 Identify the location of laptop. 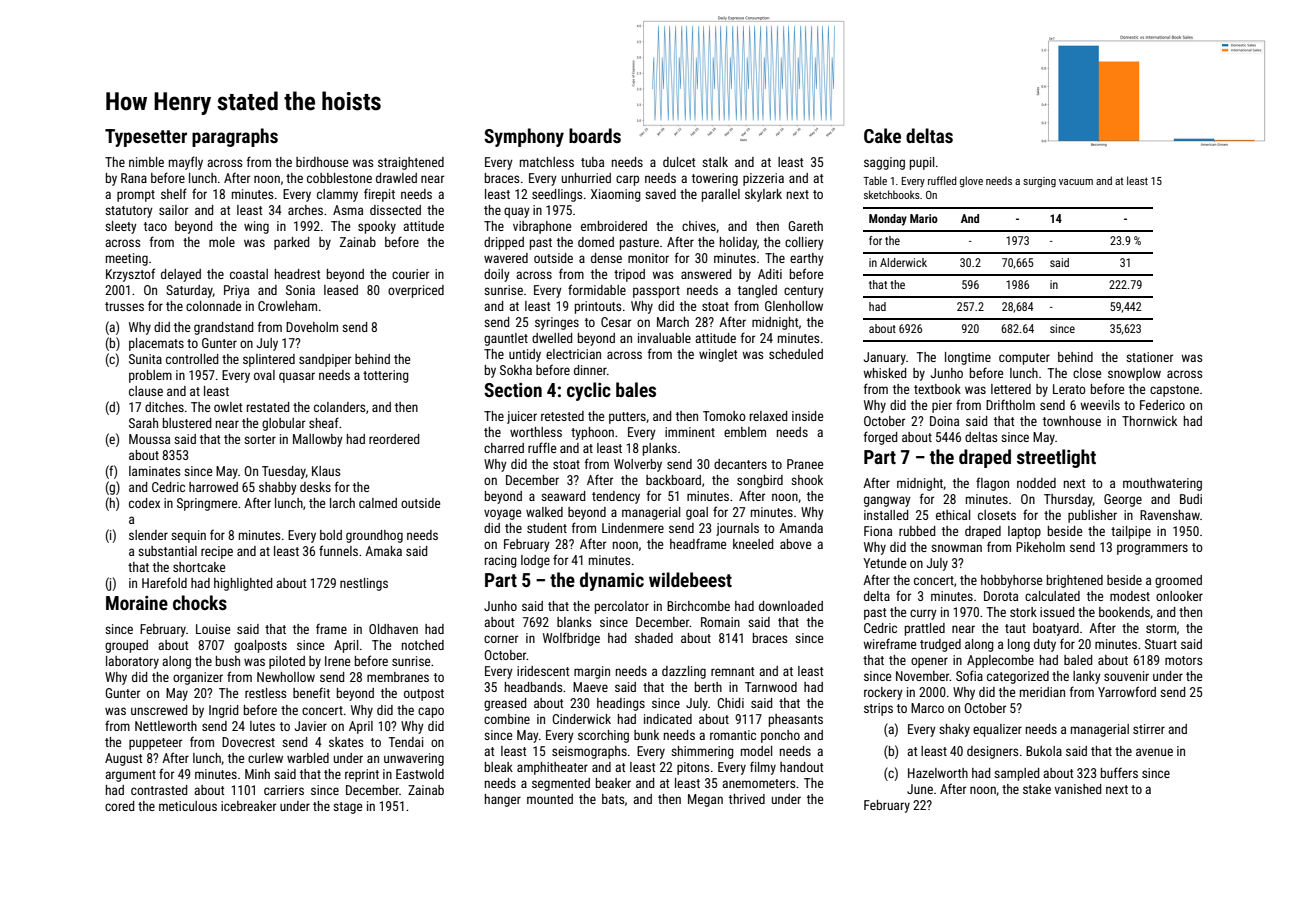
(1024, 532).
